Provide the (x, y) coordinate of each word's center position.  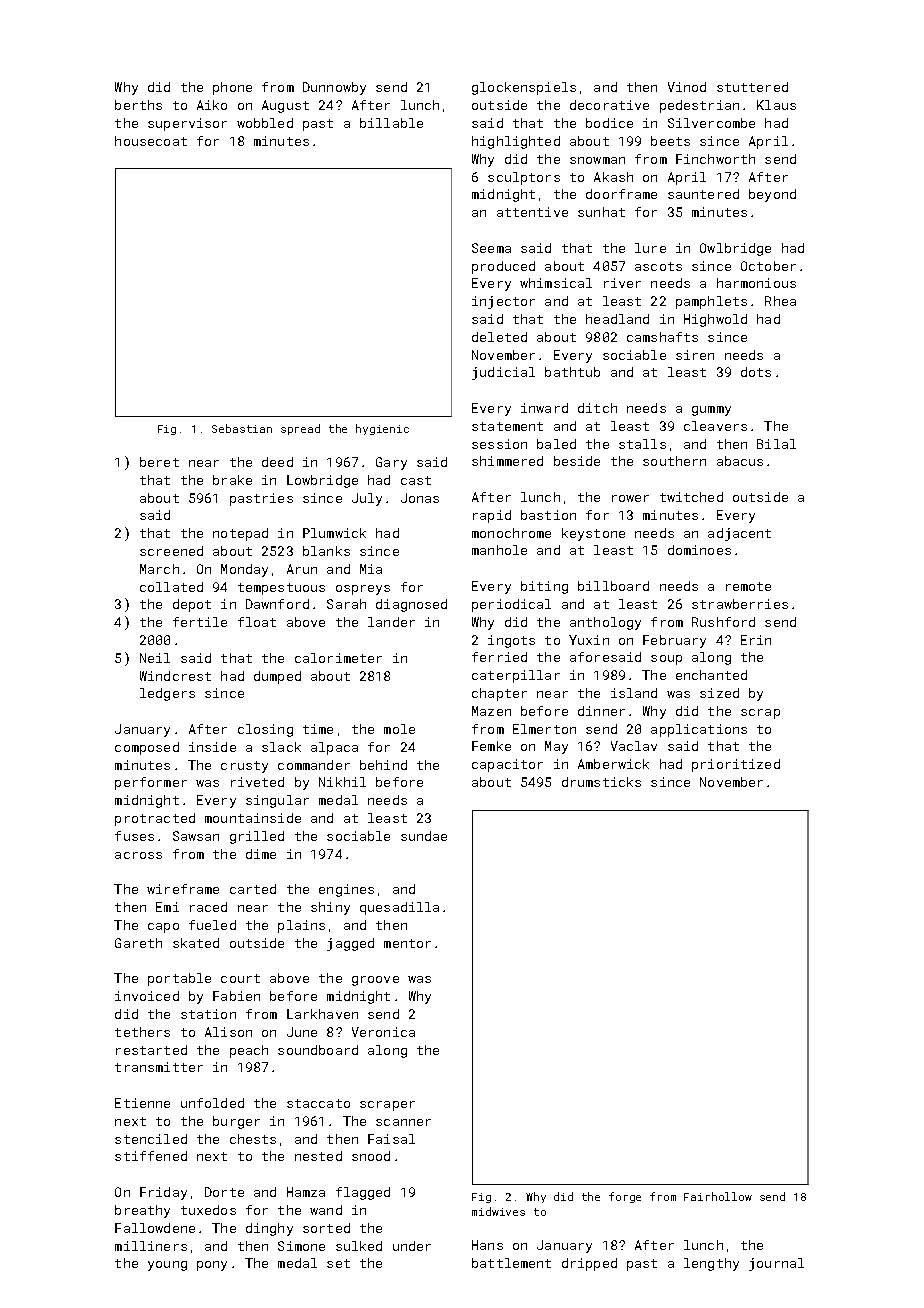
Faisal (391, 1139)
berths (138, 105)
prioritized (736, 765)
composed (147, 748)
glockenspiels (524, 88)
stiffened (151, 1156)
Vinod (687, 87)
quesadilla (399, 908)
